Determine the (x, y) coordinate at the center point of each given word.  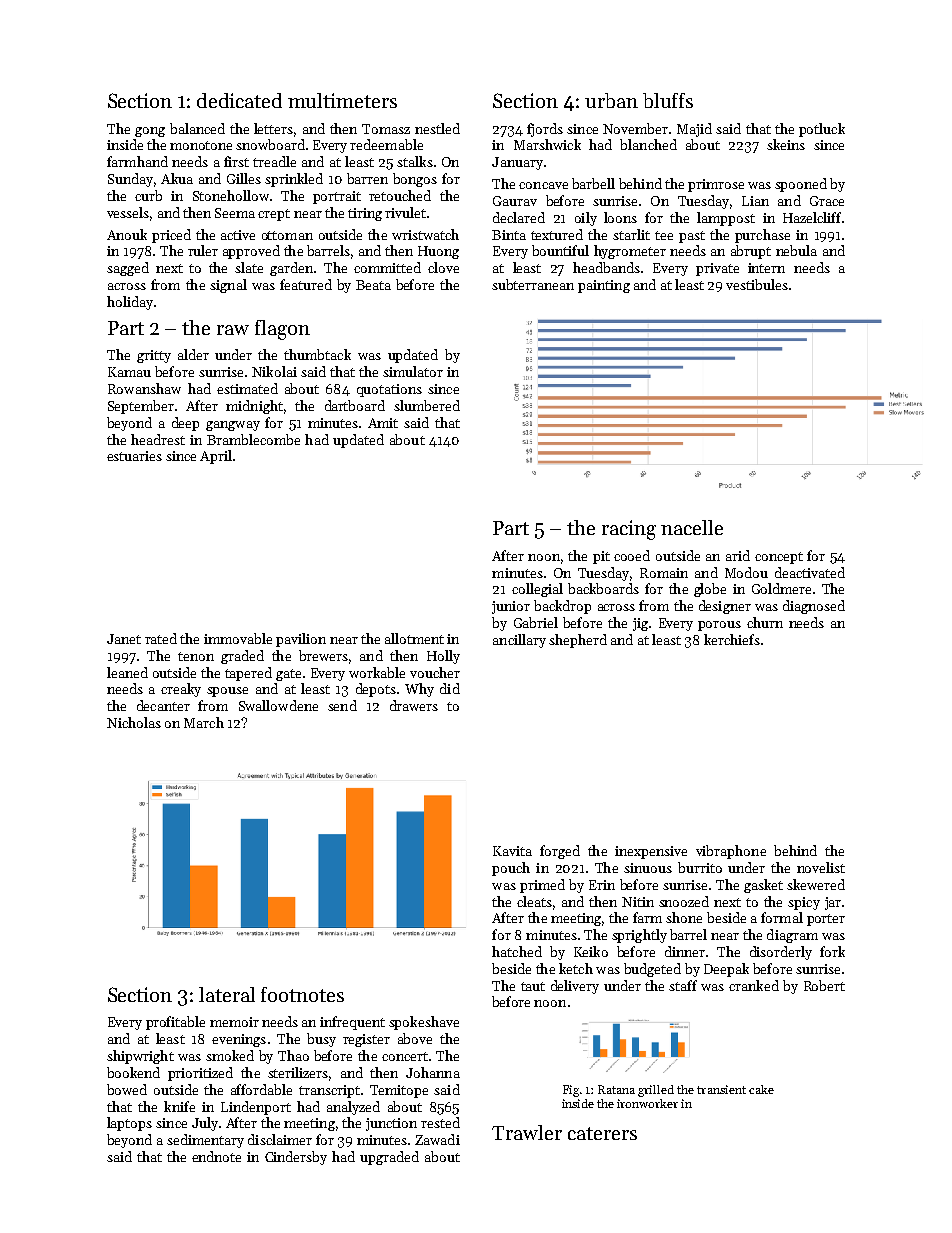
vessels (128, 212)
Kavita (512, 851)
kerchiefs (732, 639)
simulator (413, 371)
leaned (127, 672)
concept (779, 558)
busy (321, 1040)
